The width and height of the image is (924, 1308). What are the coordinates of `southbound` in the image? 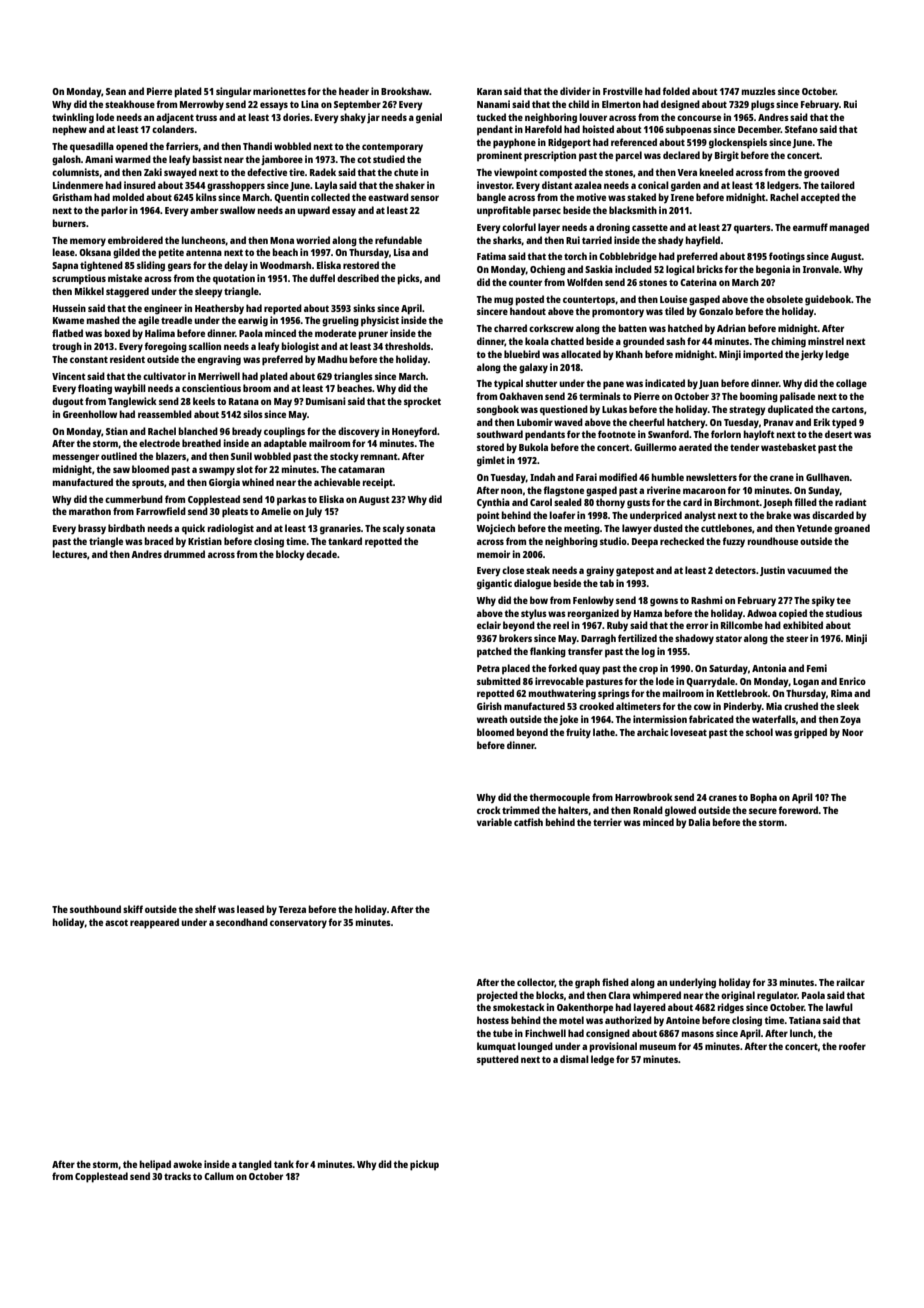 It's located at (95, 909).
